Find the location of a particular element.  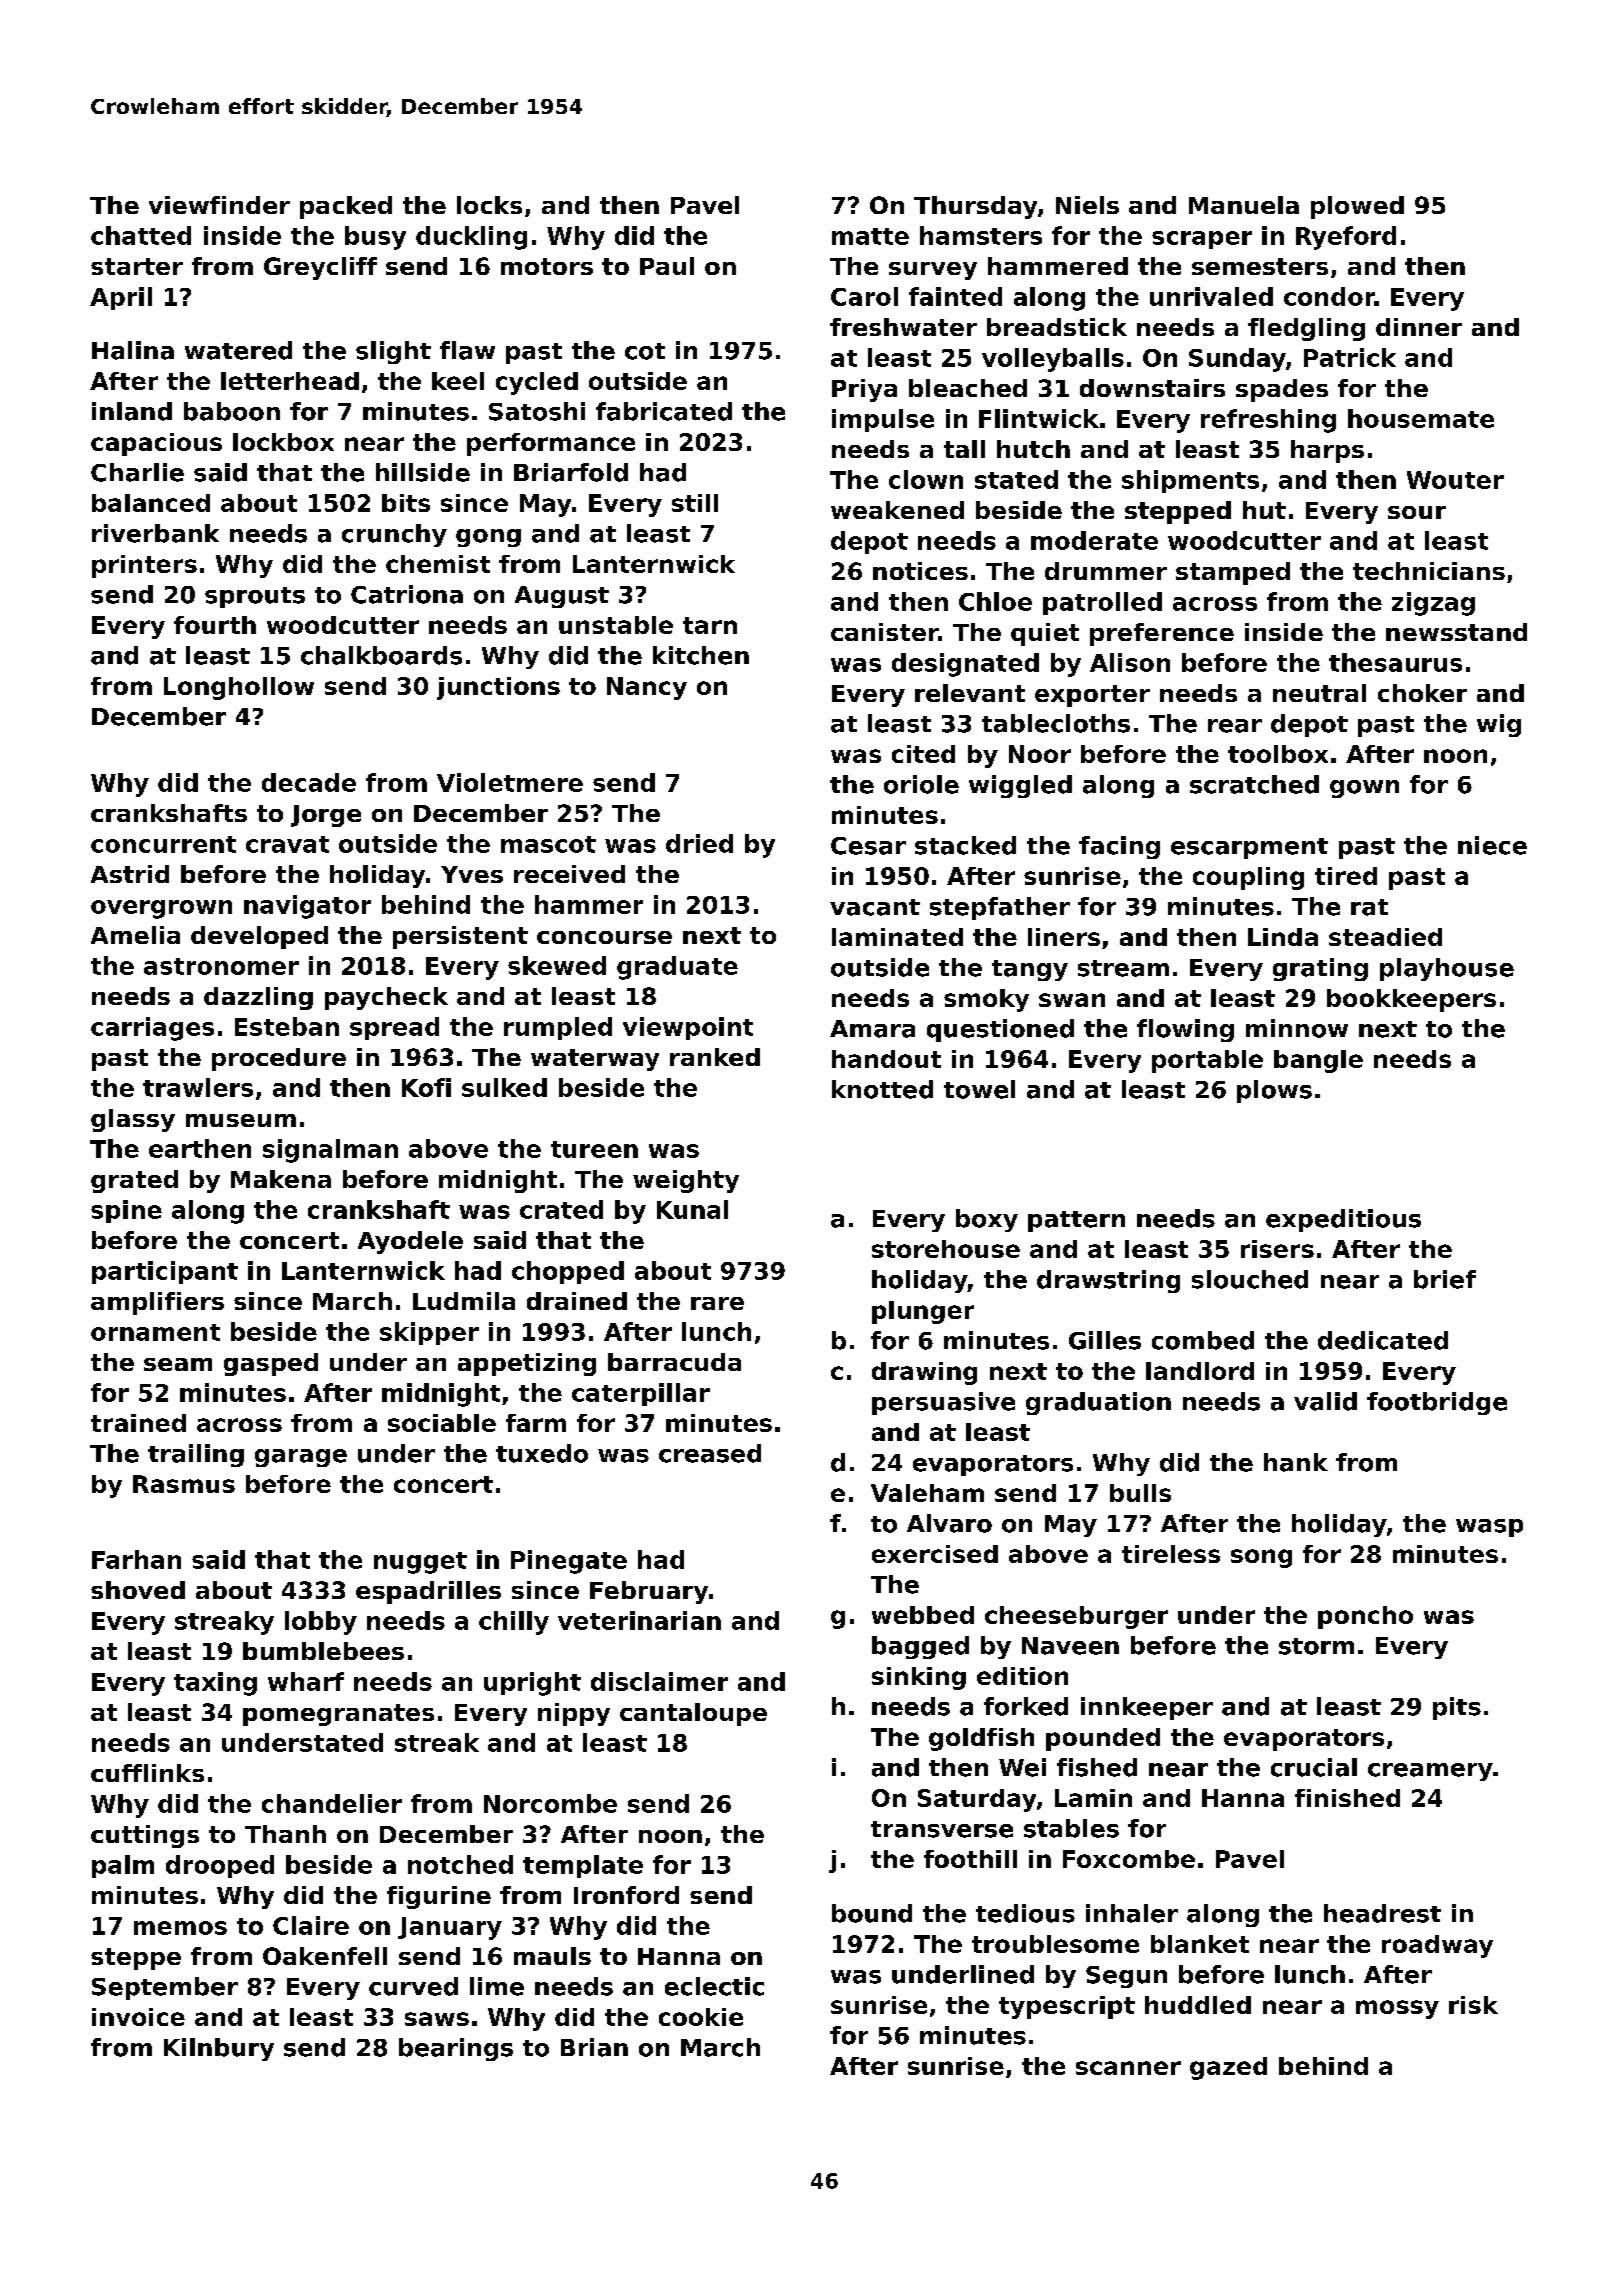

sociable is located at coordinates (442, 1423).
